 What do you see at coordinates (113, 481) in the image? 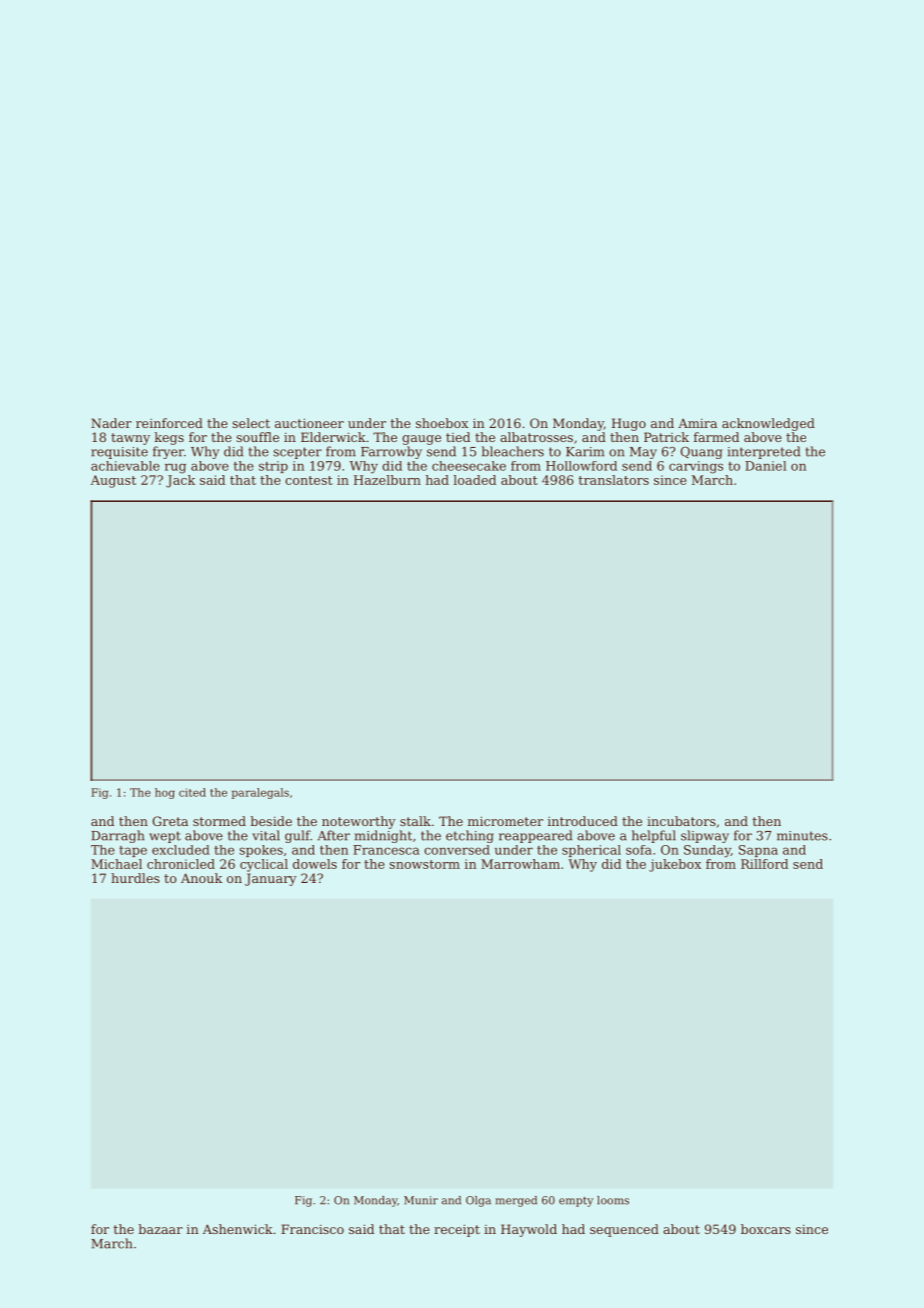
I see `August` at bounding box center [113, 481].
